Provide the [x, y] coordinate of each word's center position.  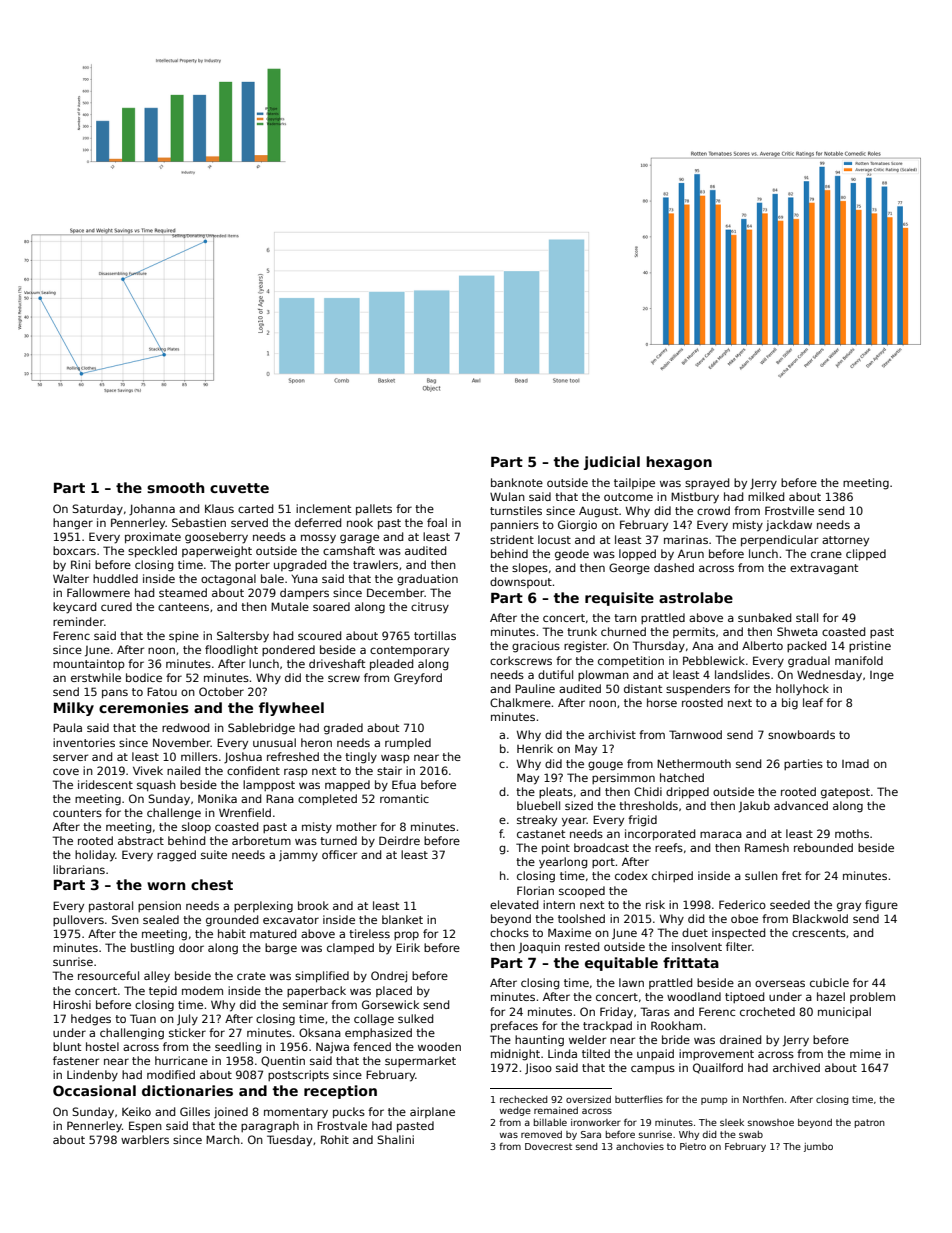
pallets [374, 510]
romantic [404, 798]
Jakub [754, 807]
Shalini [395, 1139]
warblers [145, 1139]
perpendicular [779, 541]
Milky [74, 709]
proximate [153, 538]
